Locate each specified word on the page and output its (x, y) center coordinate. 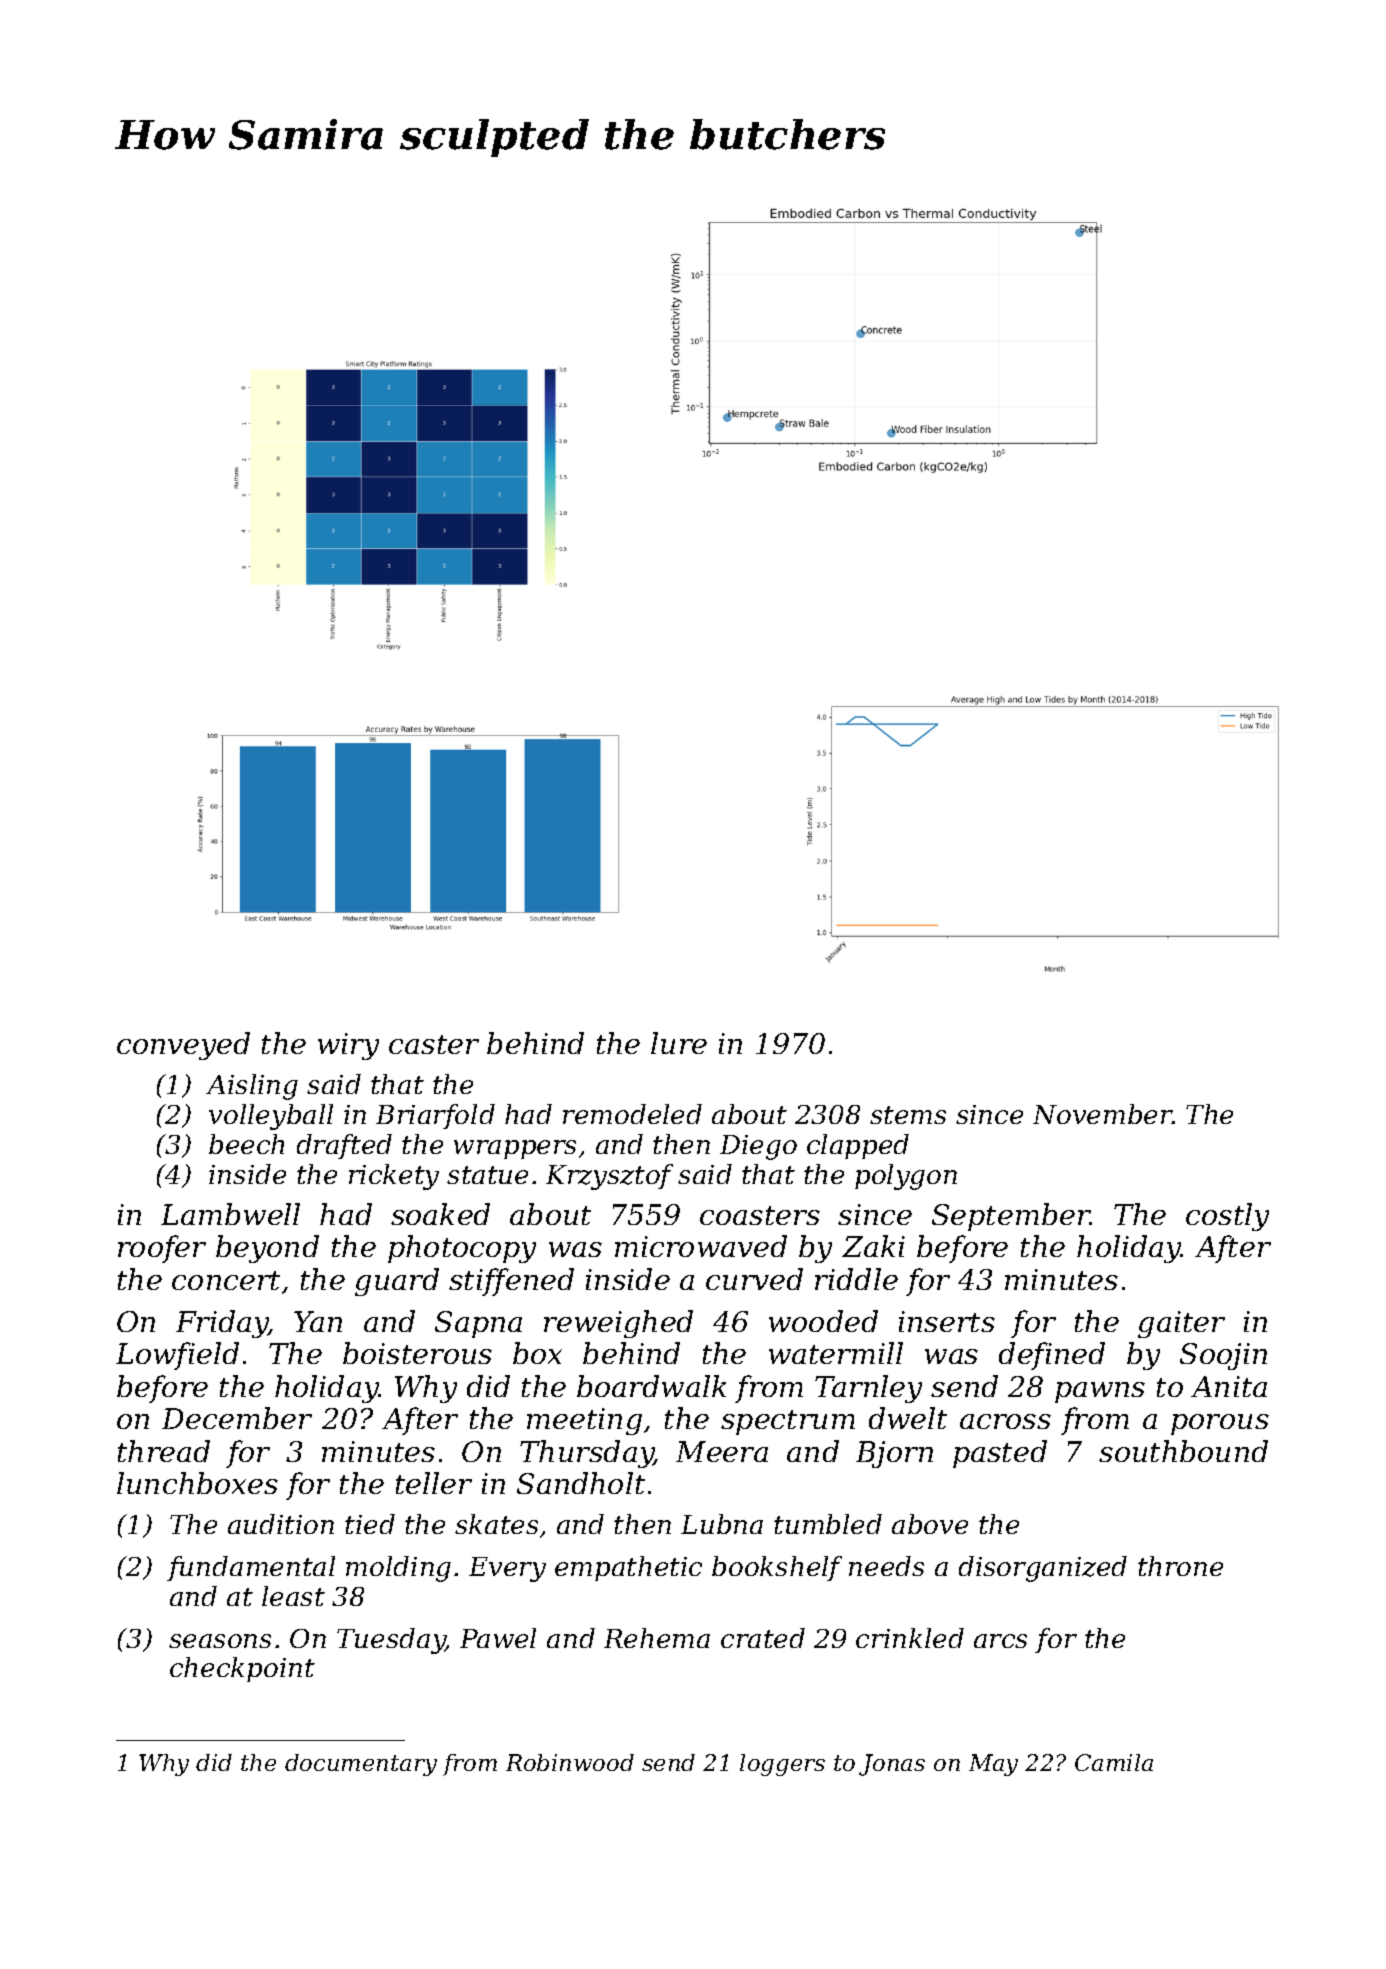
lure (679, 1043)
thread (164, 1451)
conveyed (183, 1046)
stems (908, 1115)
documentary (361, 1765)
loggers (782, 1765)
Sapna (478, 1324)
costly (1227, 1217)
